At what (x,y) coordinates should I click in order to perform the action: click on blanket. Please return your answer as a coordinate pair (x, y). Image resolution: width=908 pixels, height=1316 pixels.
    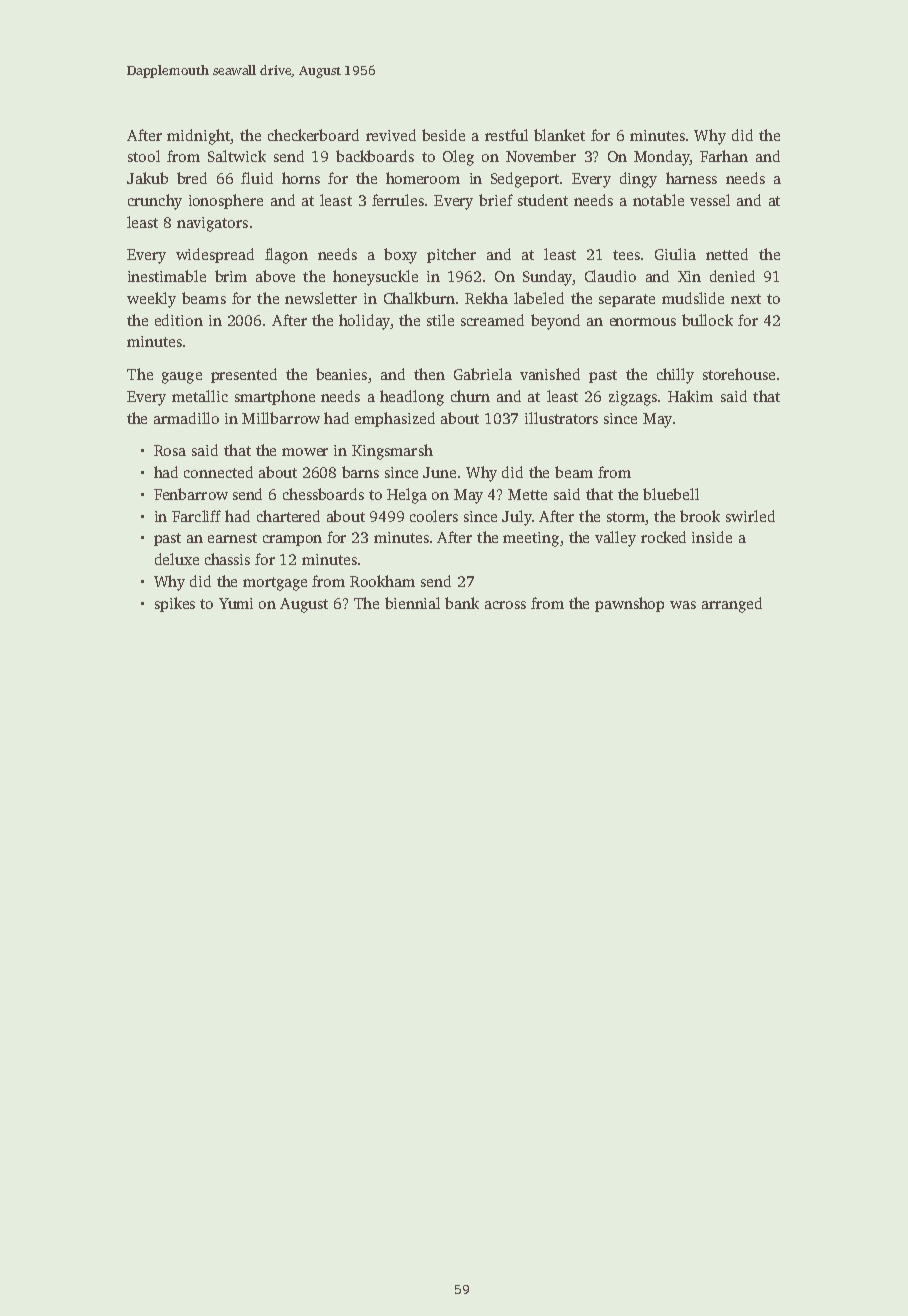
    Looking at the image, I should click on (559, 135).
